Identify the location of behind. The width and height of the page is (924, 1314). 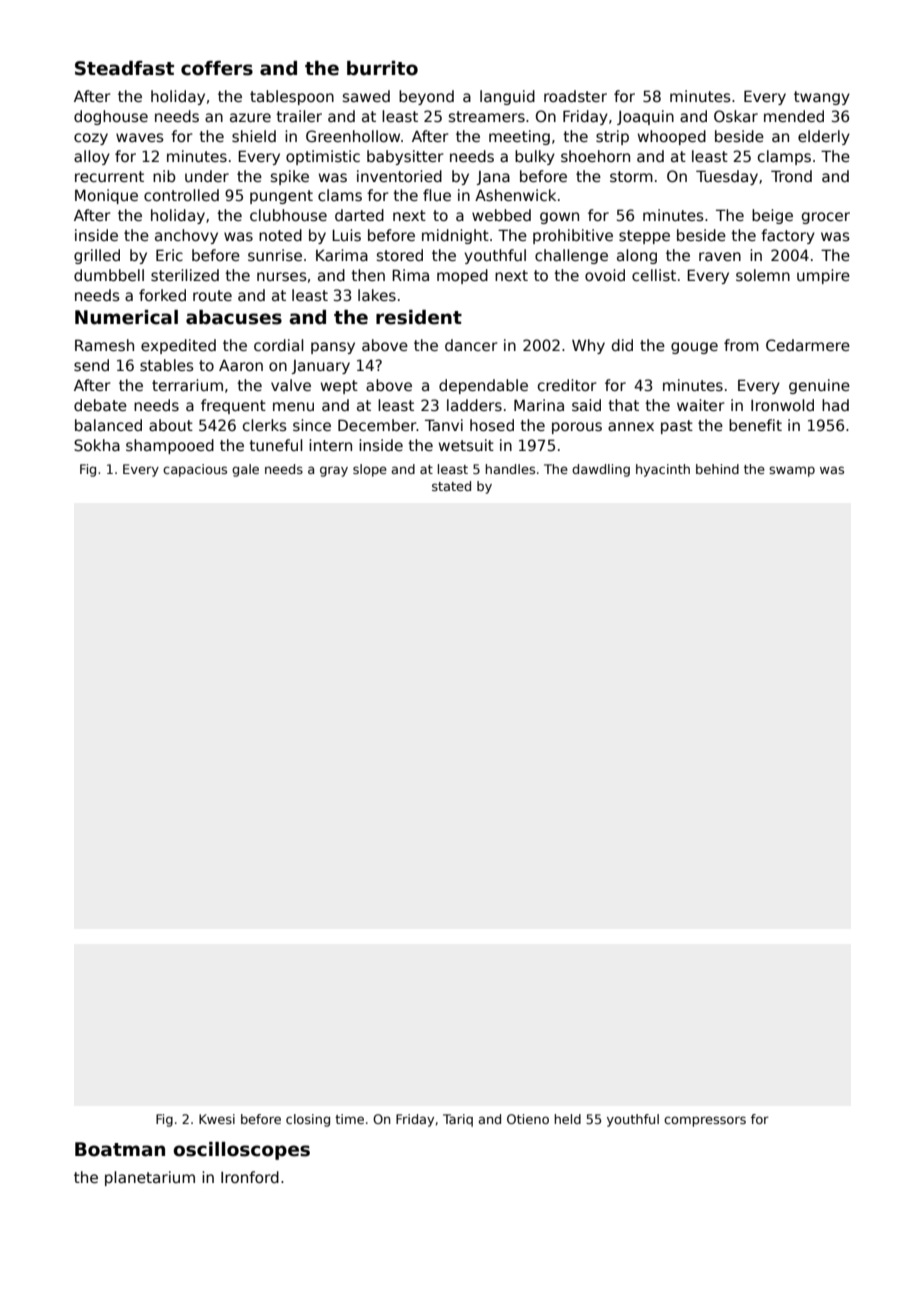
(717, 469).
